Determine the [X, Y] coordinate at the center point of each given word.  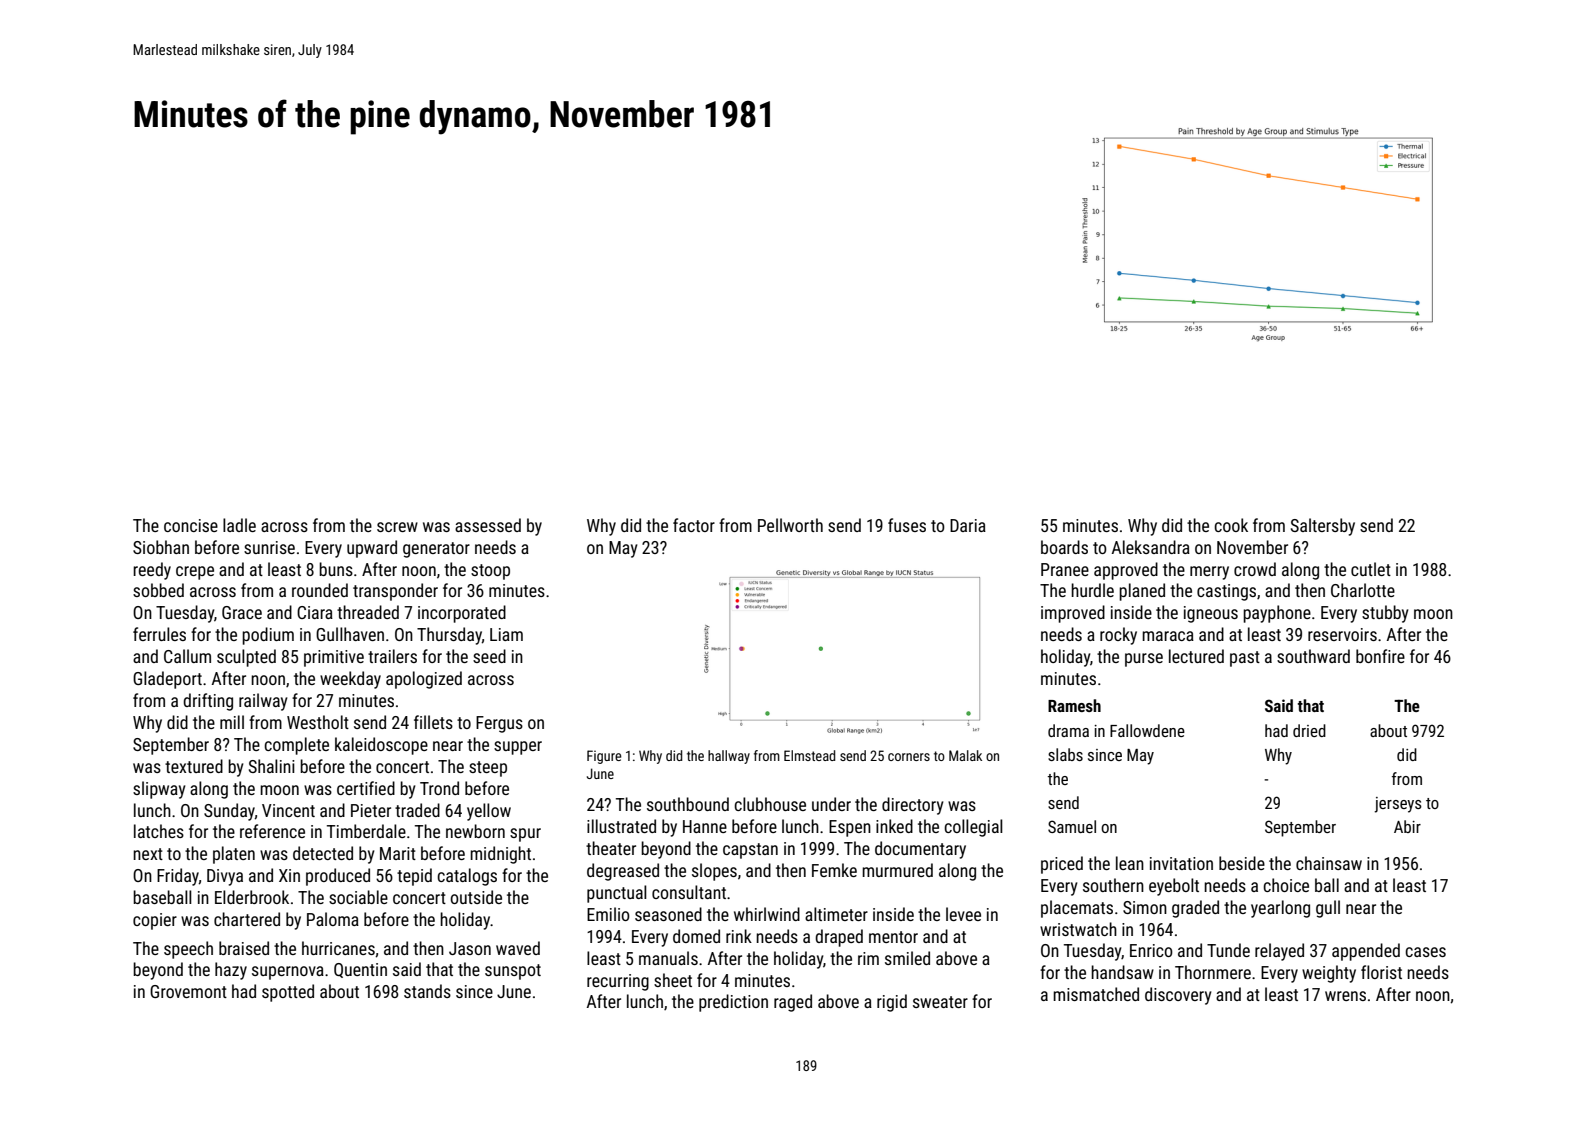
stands [427, 991]
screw [397, 527]
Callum [187, 656]
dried [1309, 730]
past [1245, 659]
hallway [729, 757]
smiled [907, 958]
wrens [1345, 996]
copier [155, 921]
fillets [433, 722]
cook [1231, 525]
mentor [893, 937]
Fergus [499, 724]
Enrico [1151, 950]
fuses [907, 525]
